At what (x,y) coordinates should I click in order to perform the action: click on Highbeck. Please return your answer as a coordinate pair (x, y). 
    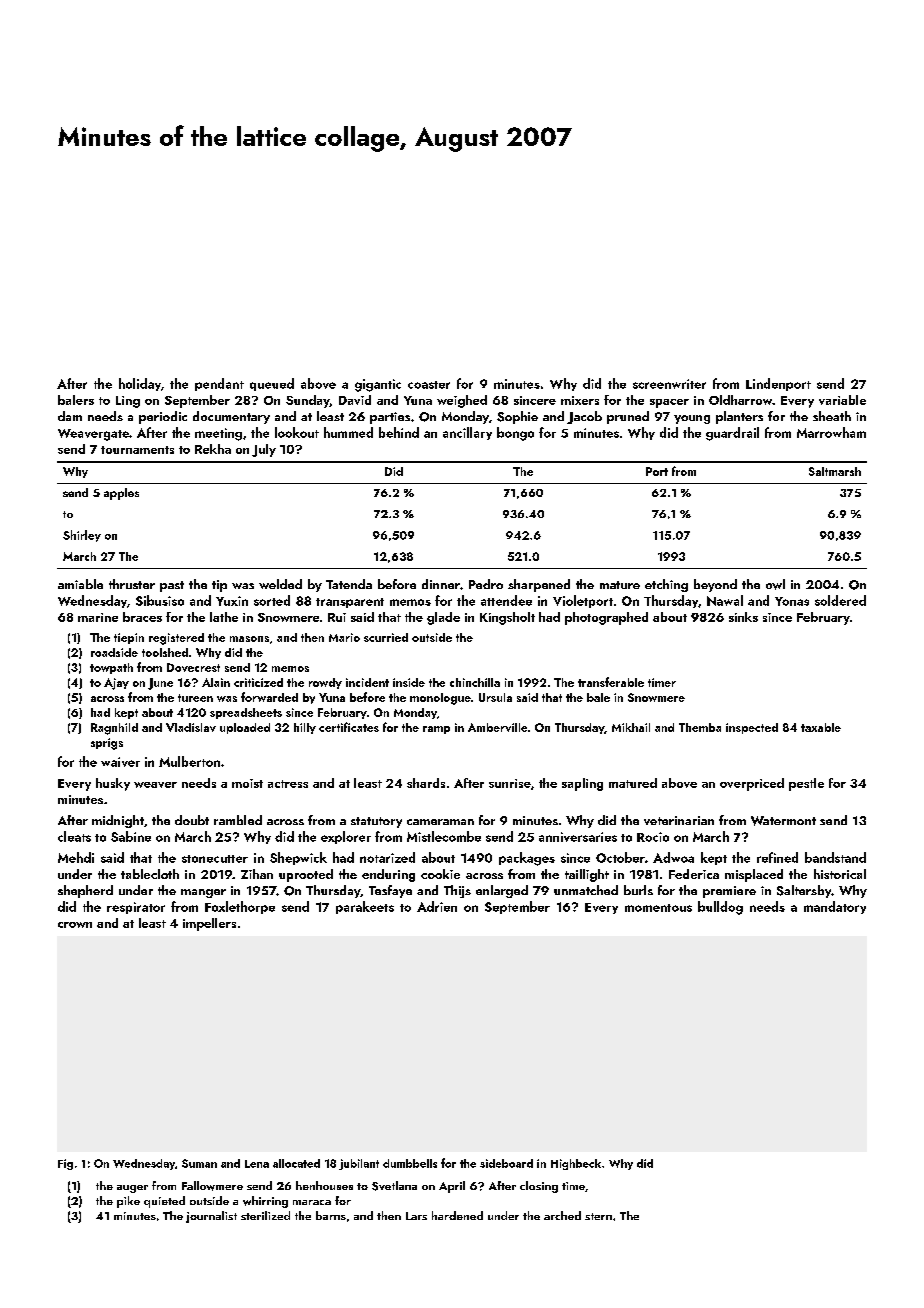
    Looking at the image, I should click on (576, 1164).
